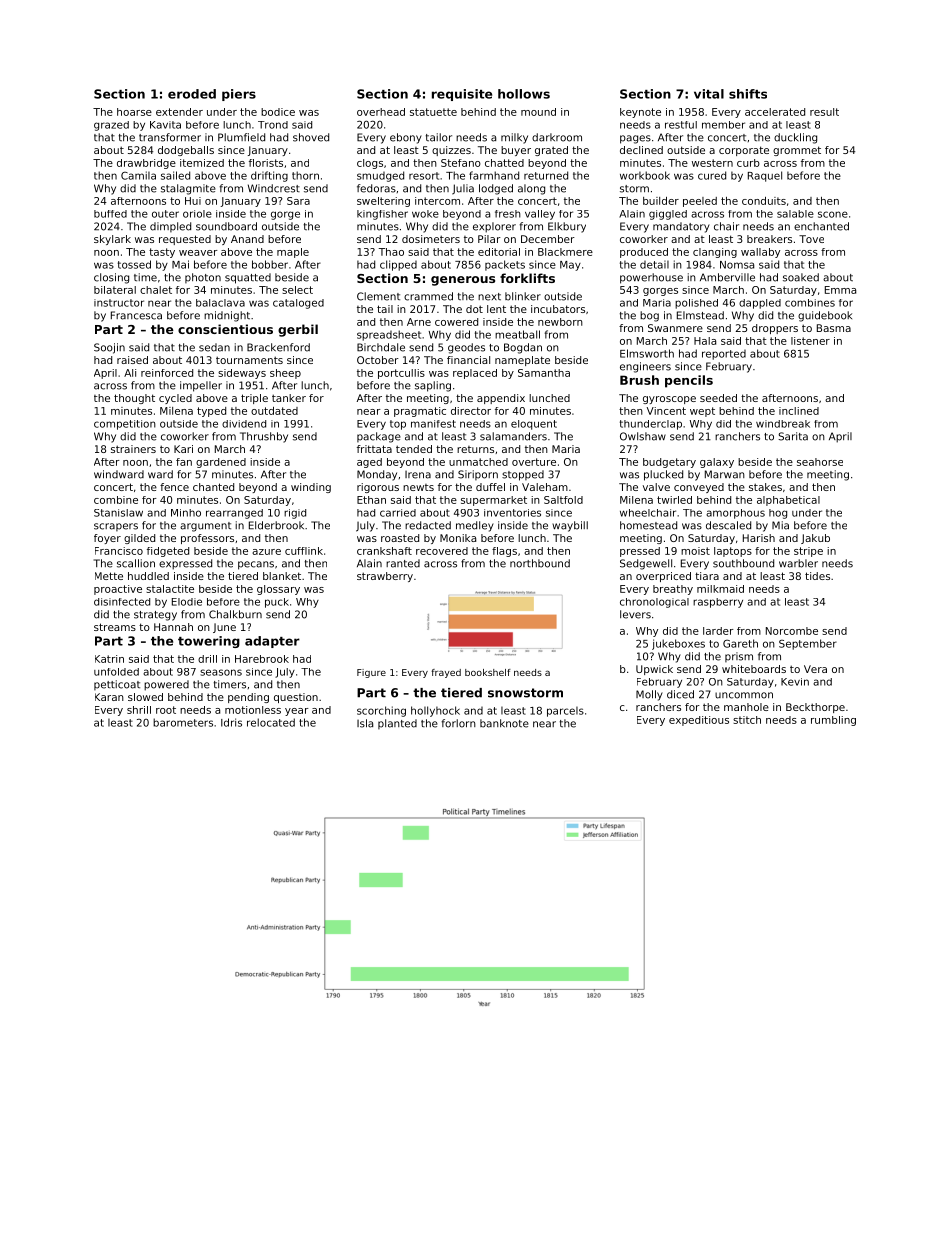  I want to click on conduits, so click(764, 201).
